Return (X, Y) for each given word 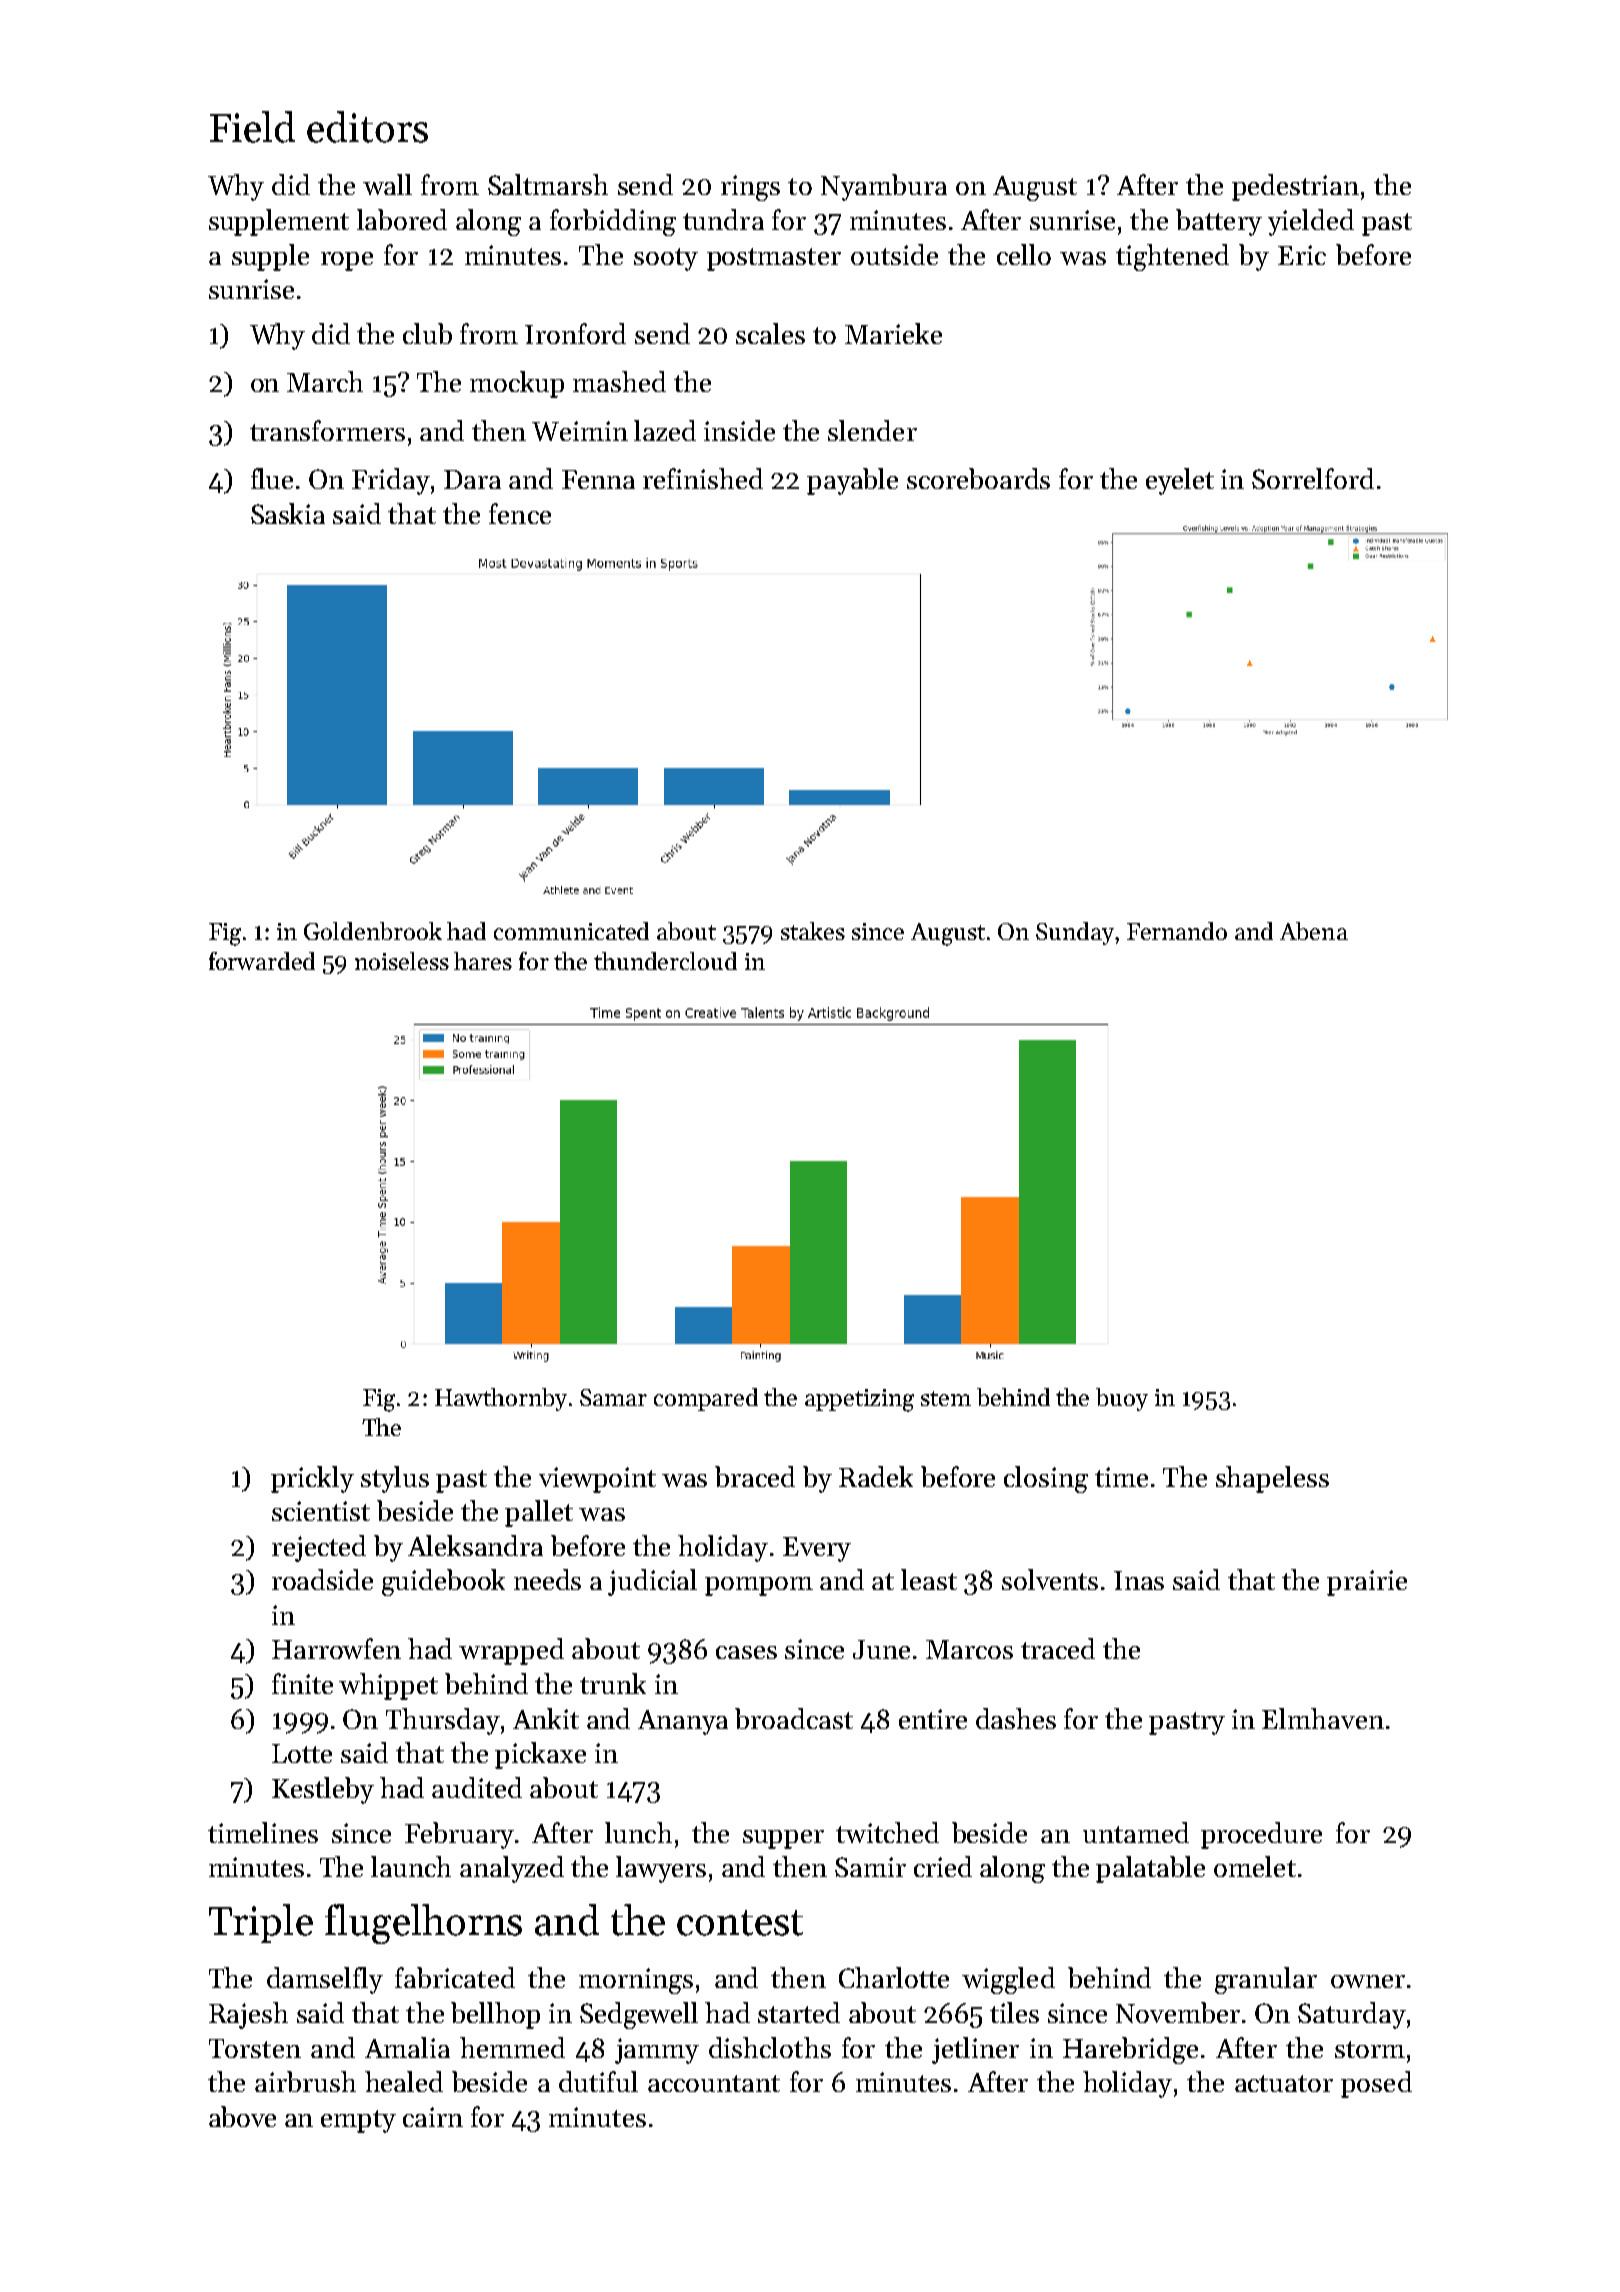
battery (1219, 222)
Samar (613, 1397)
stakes (813, 931)
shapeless (1272, 1479)
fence (520, 513)
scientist (321, 1511)
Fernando (1177, 931)
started (799, 2012)
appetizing (859, 1400)
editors (367, 127)
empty (358, 2121)
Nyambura (884, 187)
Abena (1314, 931)
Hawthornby (501, 1399)
